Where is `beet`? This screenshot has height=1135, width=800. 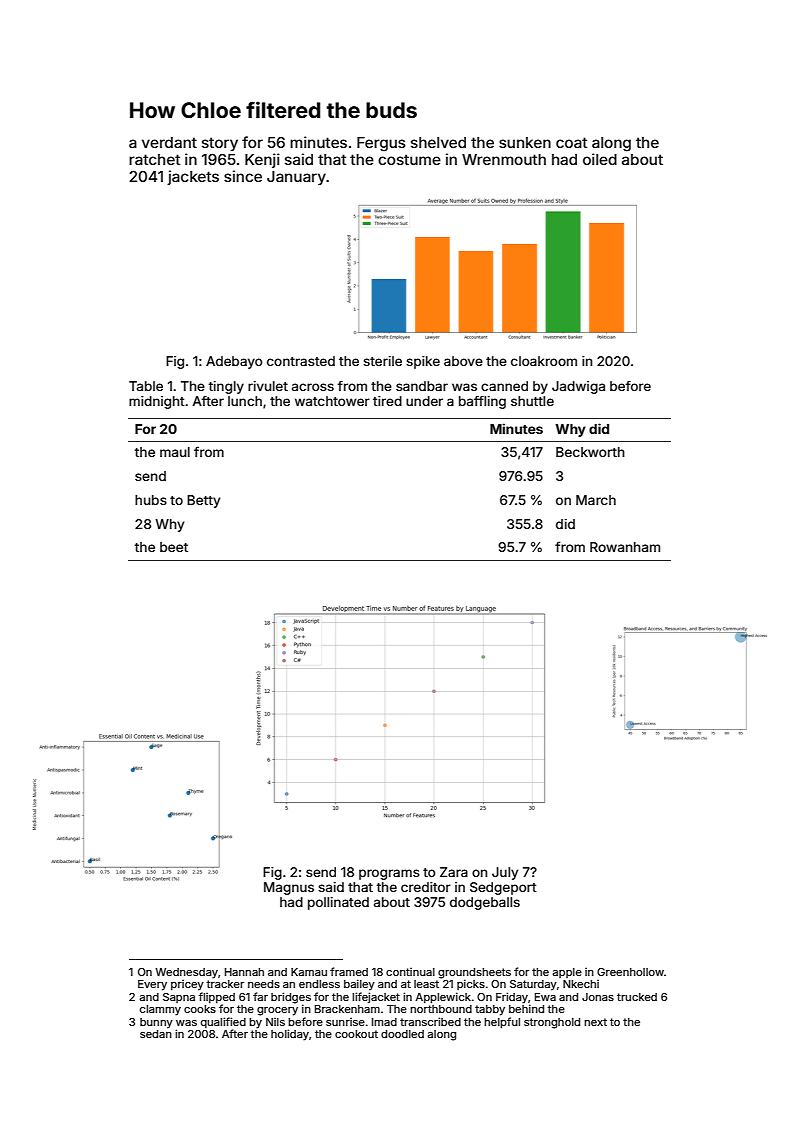 beet is located at coordinates (174, 547).
